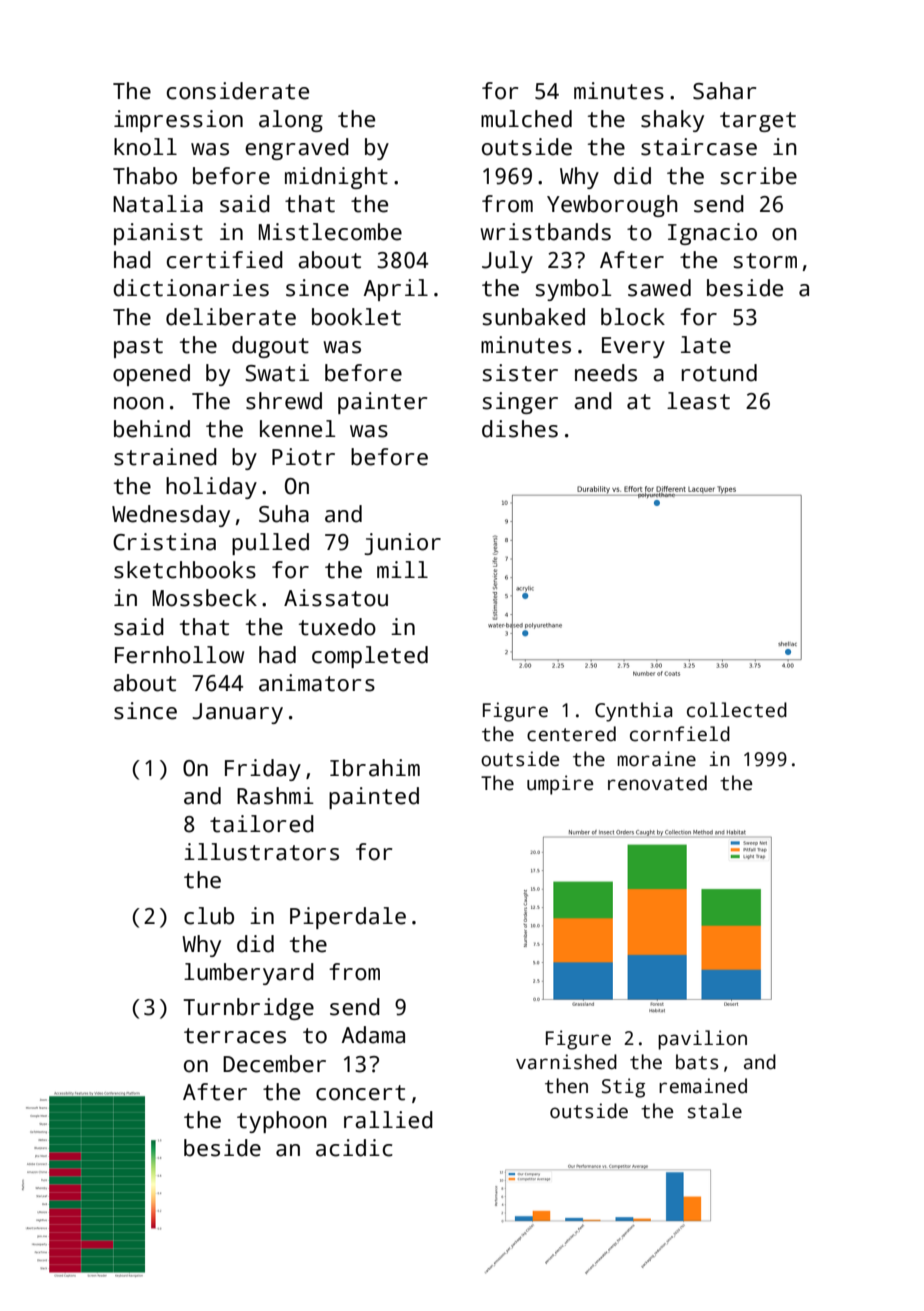  I want to click on completed, so click(370, 657).
